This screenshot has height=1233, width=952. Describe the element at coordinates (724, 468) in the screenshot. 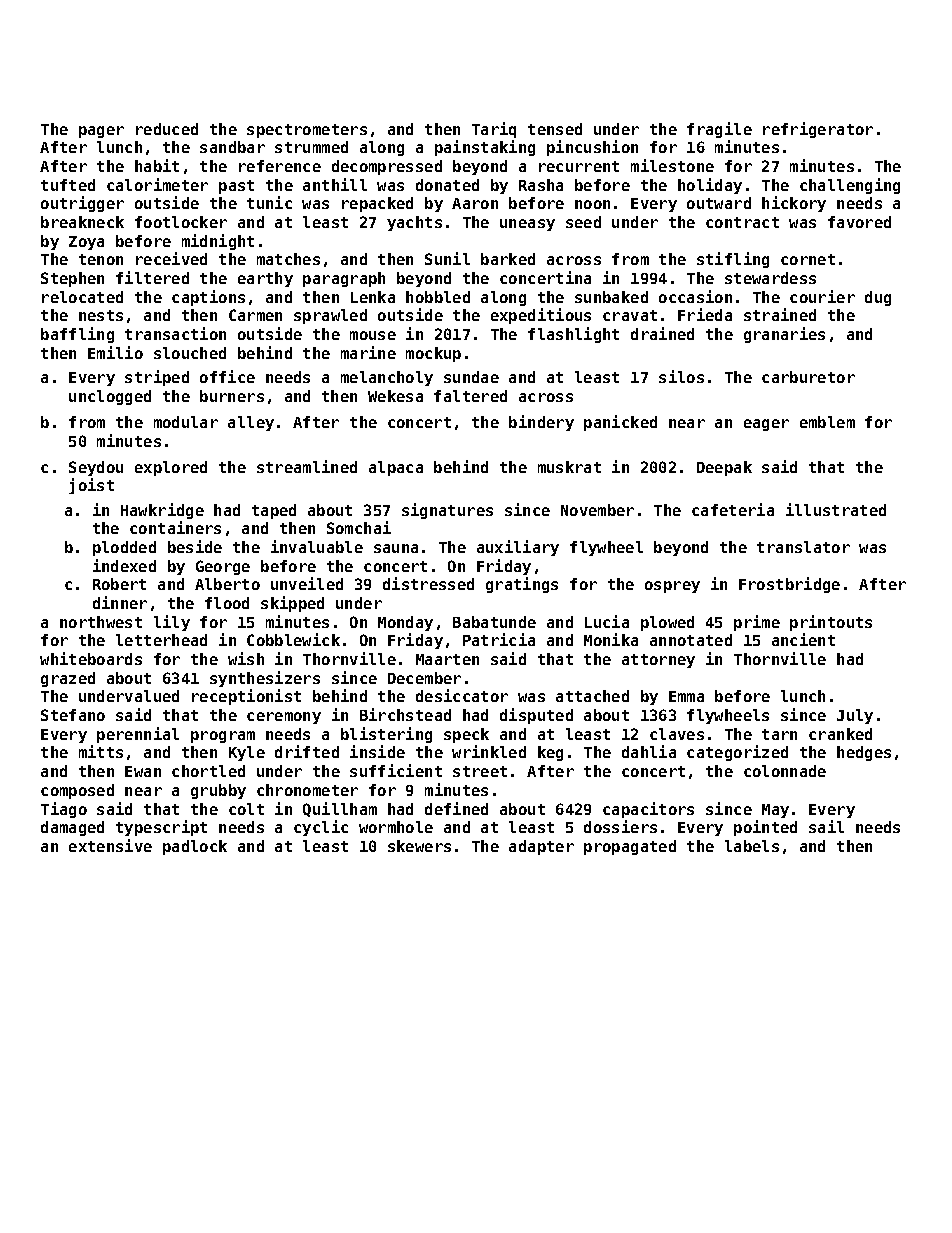

I see `Deepak` at that location.
